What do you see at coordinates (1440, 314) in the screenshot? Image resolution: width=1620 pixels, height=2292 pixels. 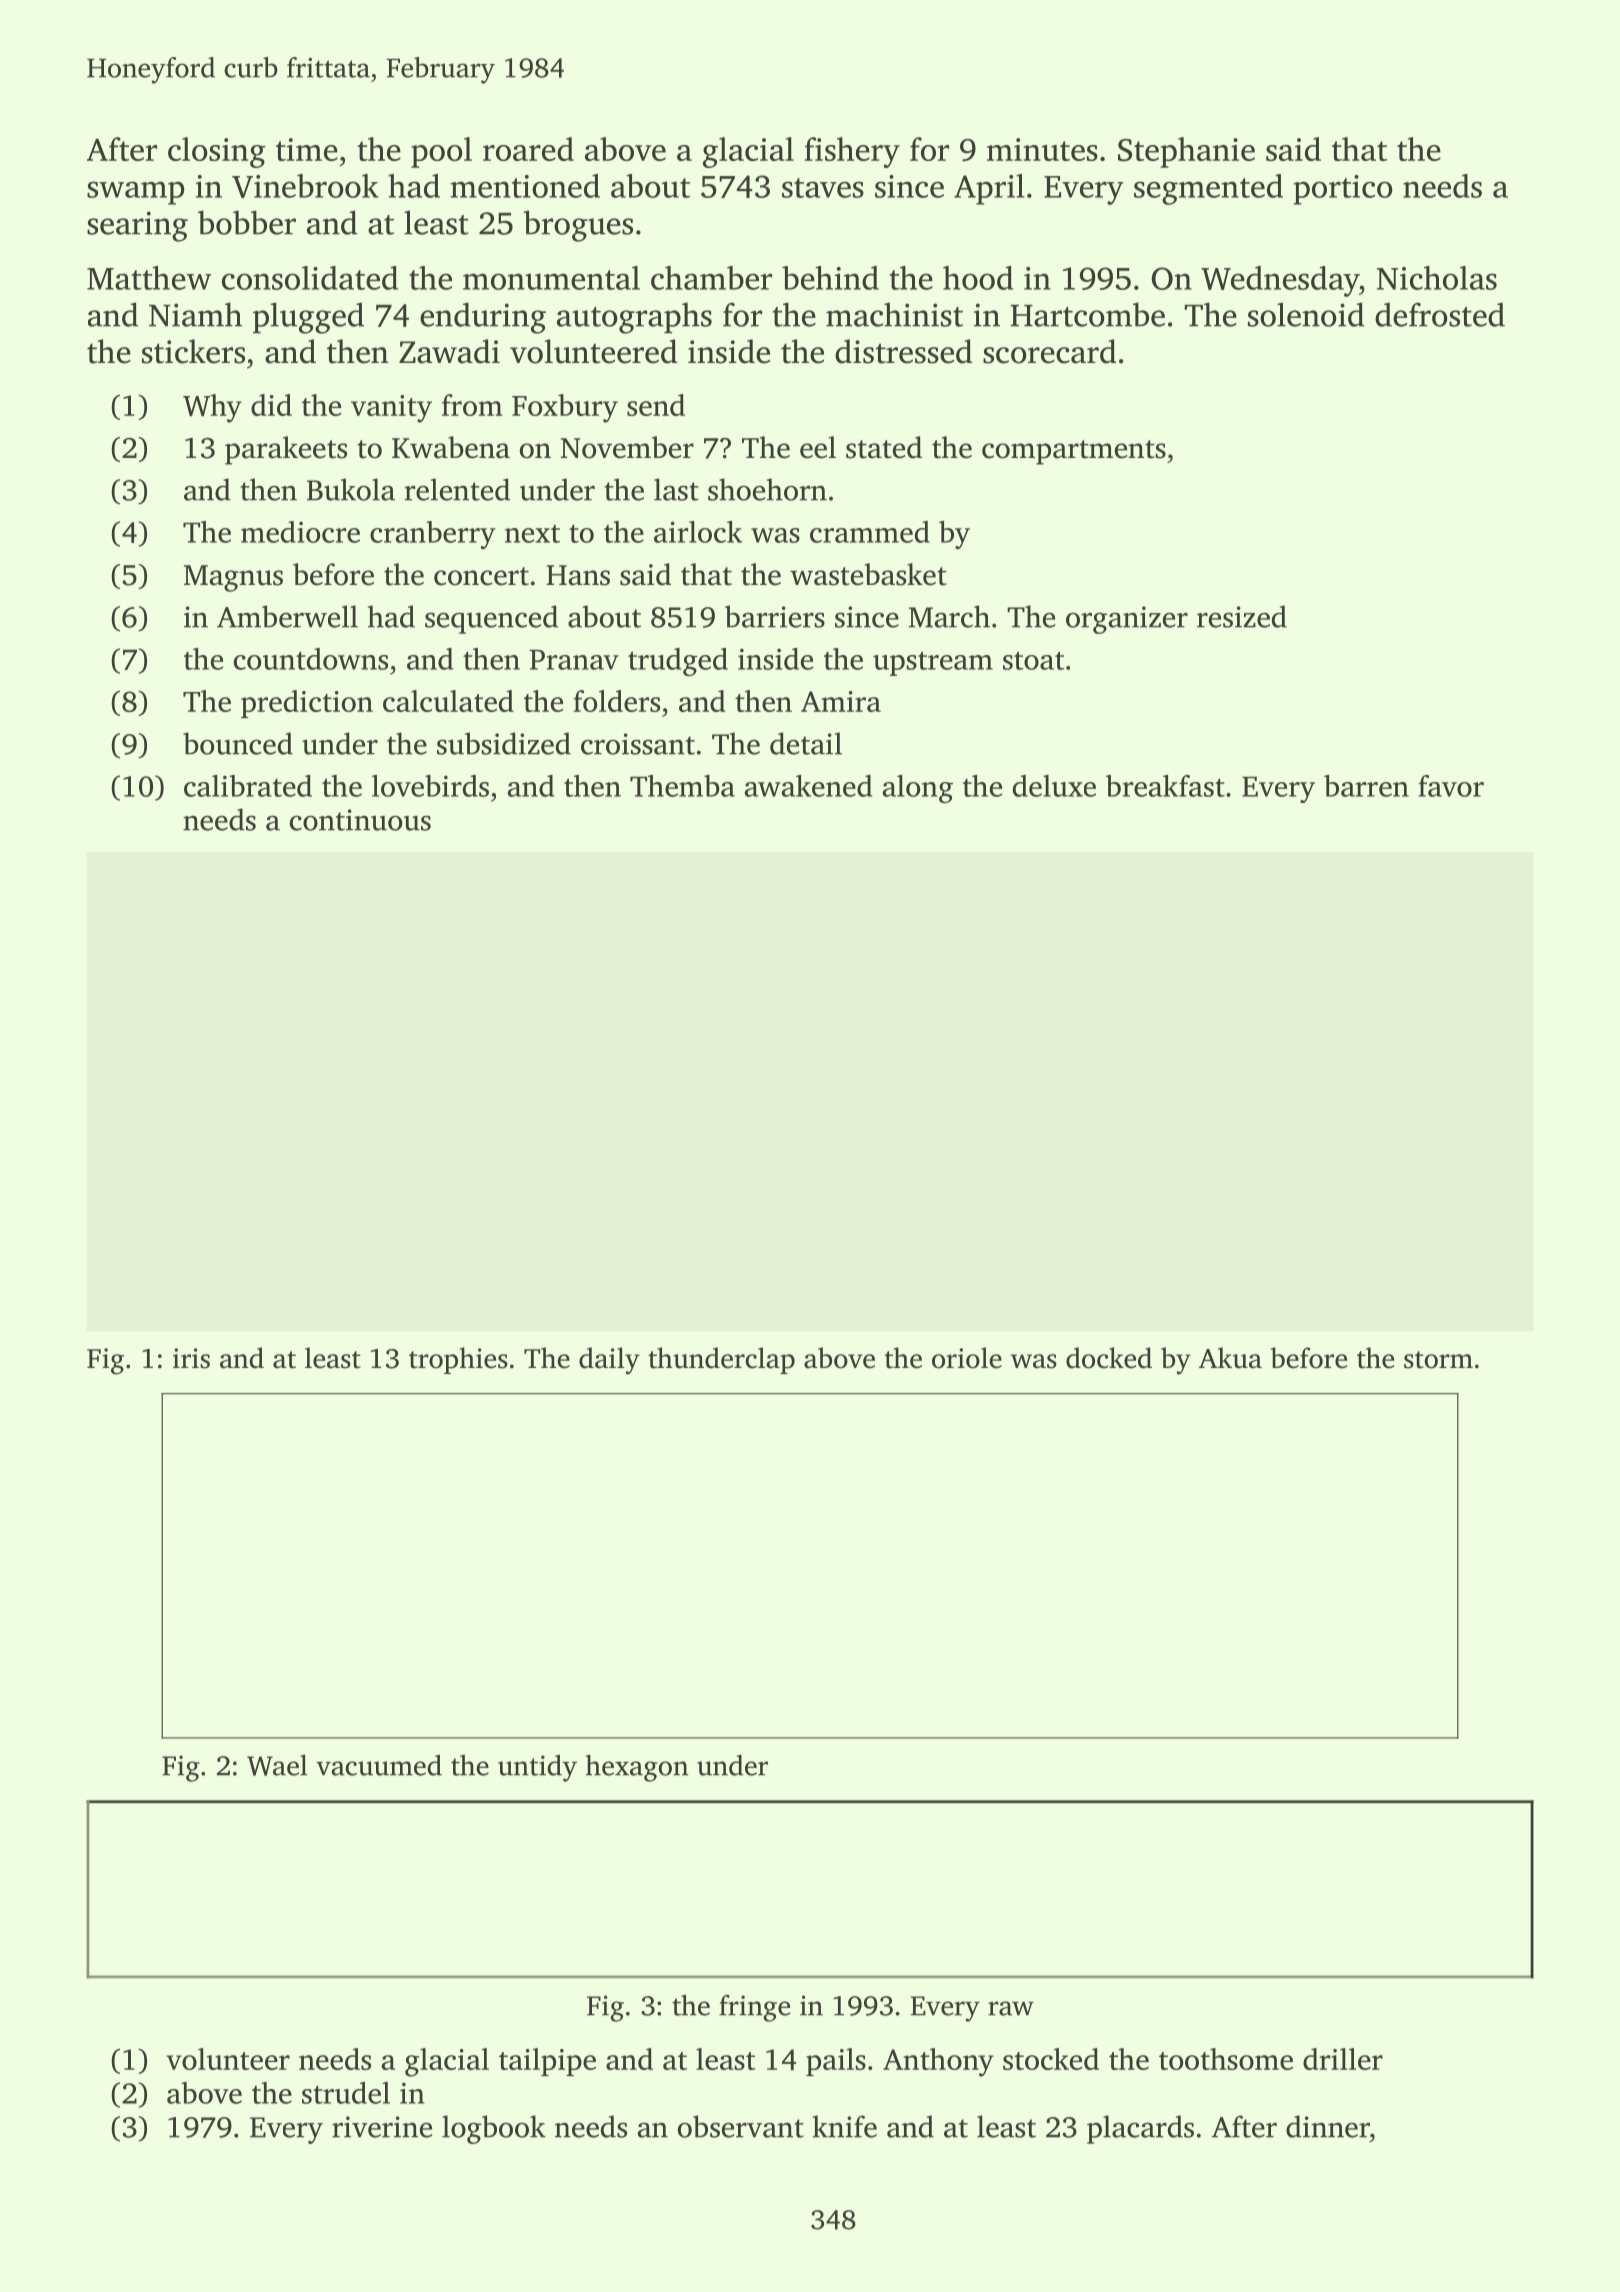 I see `defrosted` at bounding box center [1440, 314].
